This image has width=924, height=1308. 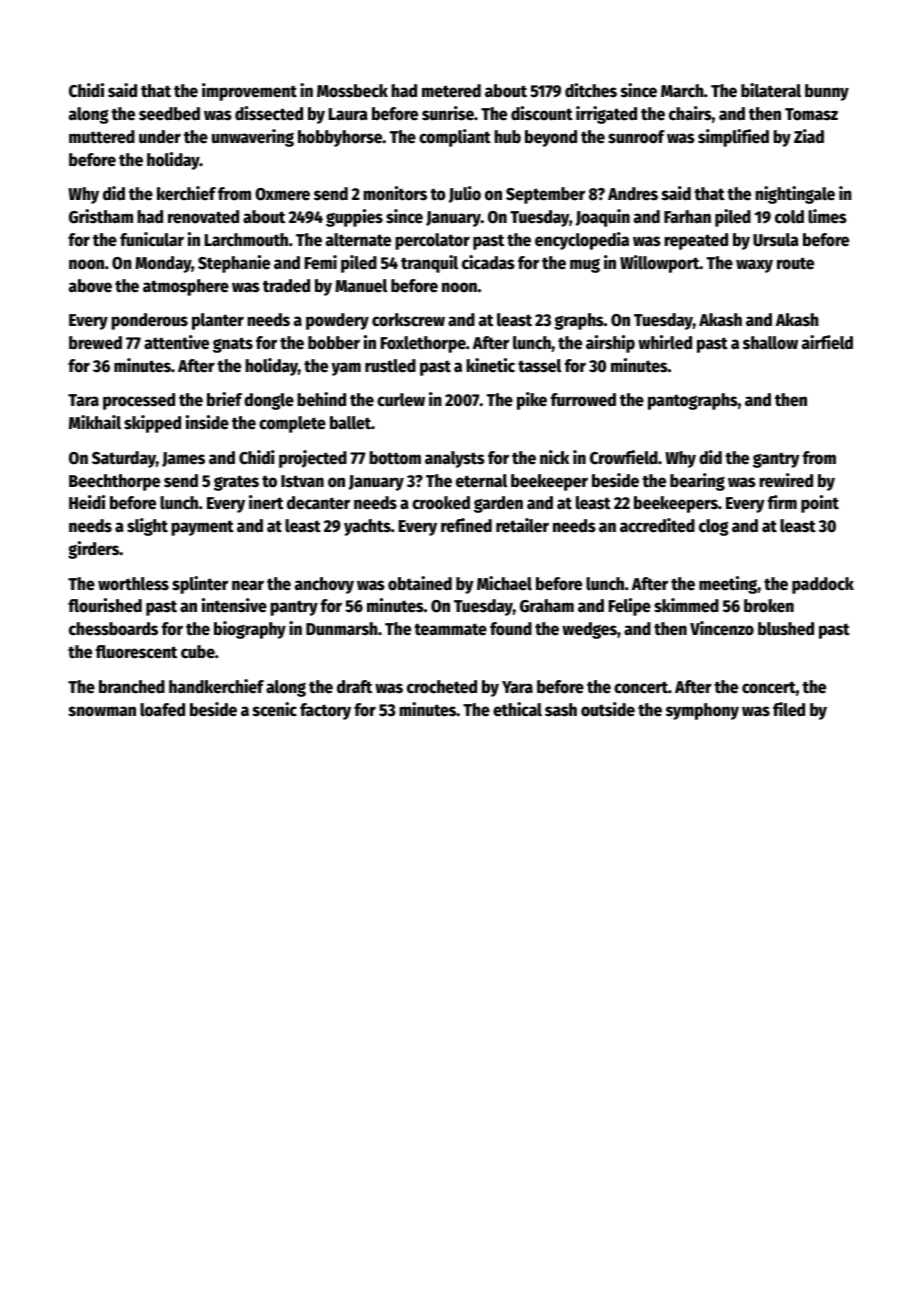 I want to click on metered, so click(x=451, y=91).
